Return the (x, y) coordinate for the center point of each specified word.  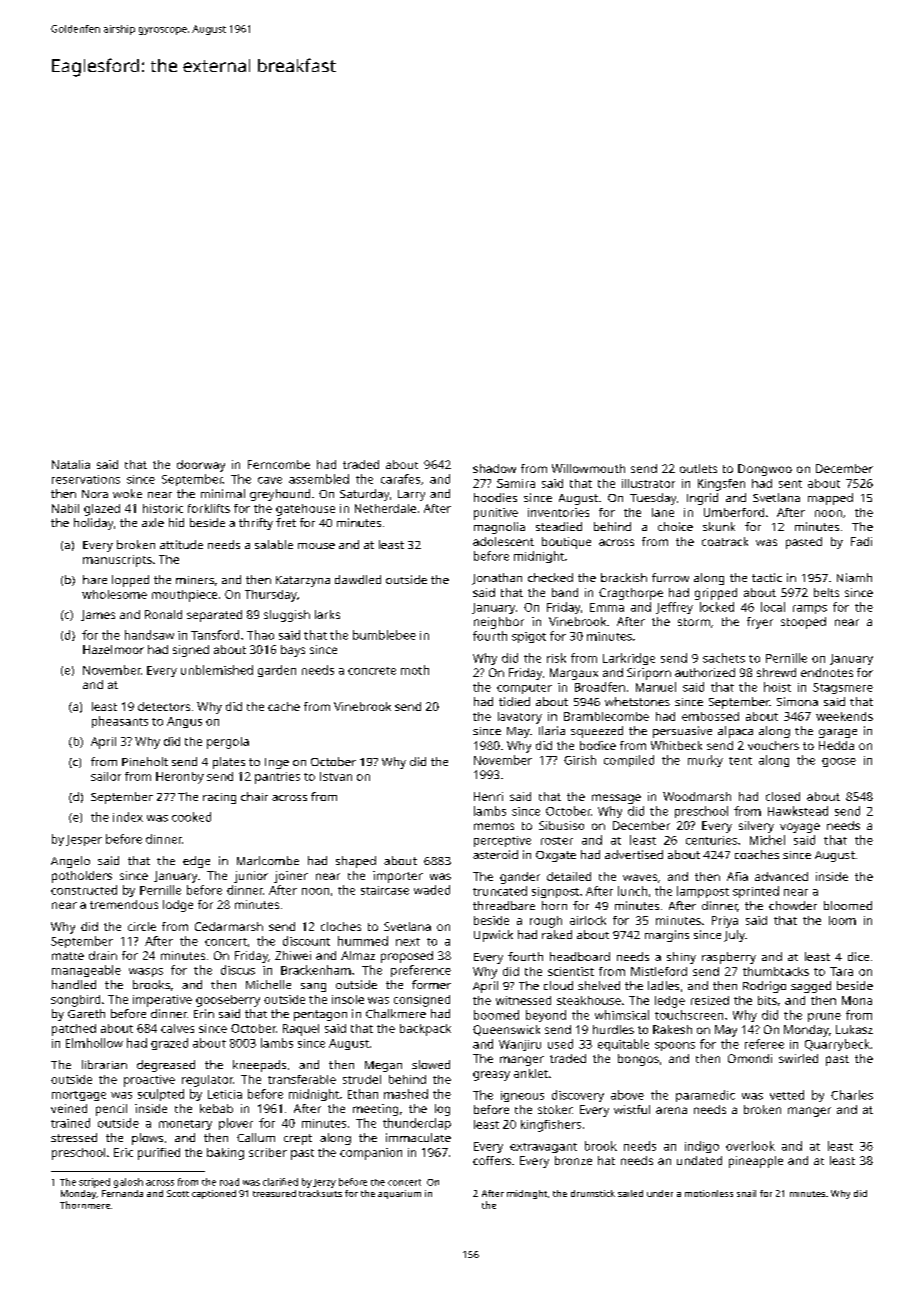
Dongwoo (765, 470)
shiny (681, 958)
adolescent (503, 541)
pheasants (120, 722)
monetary (185, 1125)
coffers (492, 1160)
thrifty (256, 524)
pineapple (756, 1162)
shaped (356, 862)
